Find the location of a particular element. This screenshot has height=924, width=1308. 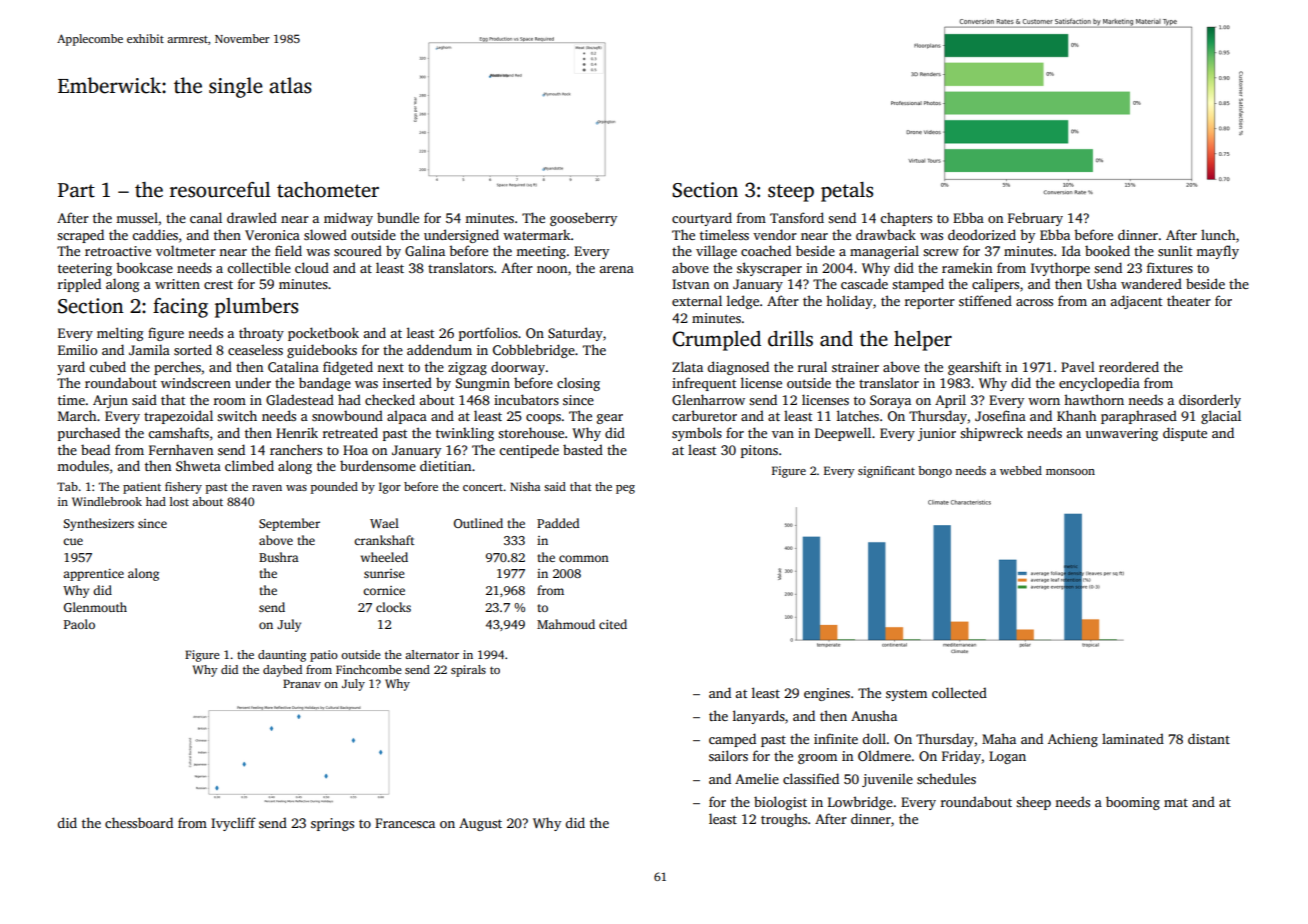

common is located at coordinates (584, 558).
